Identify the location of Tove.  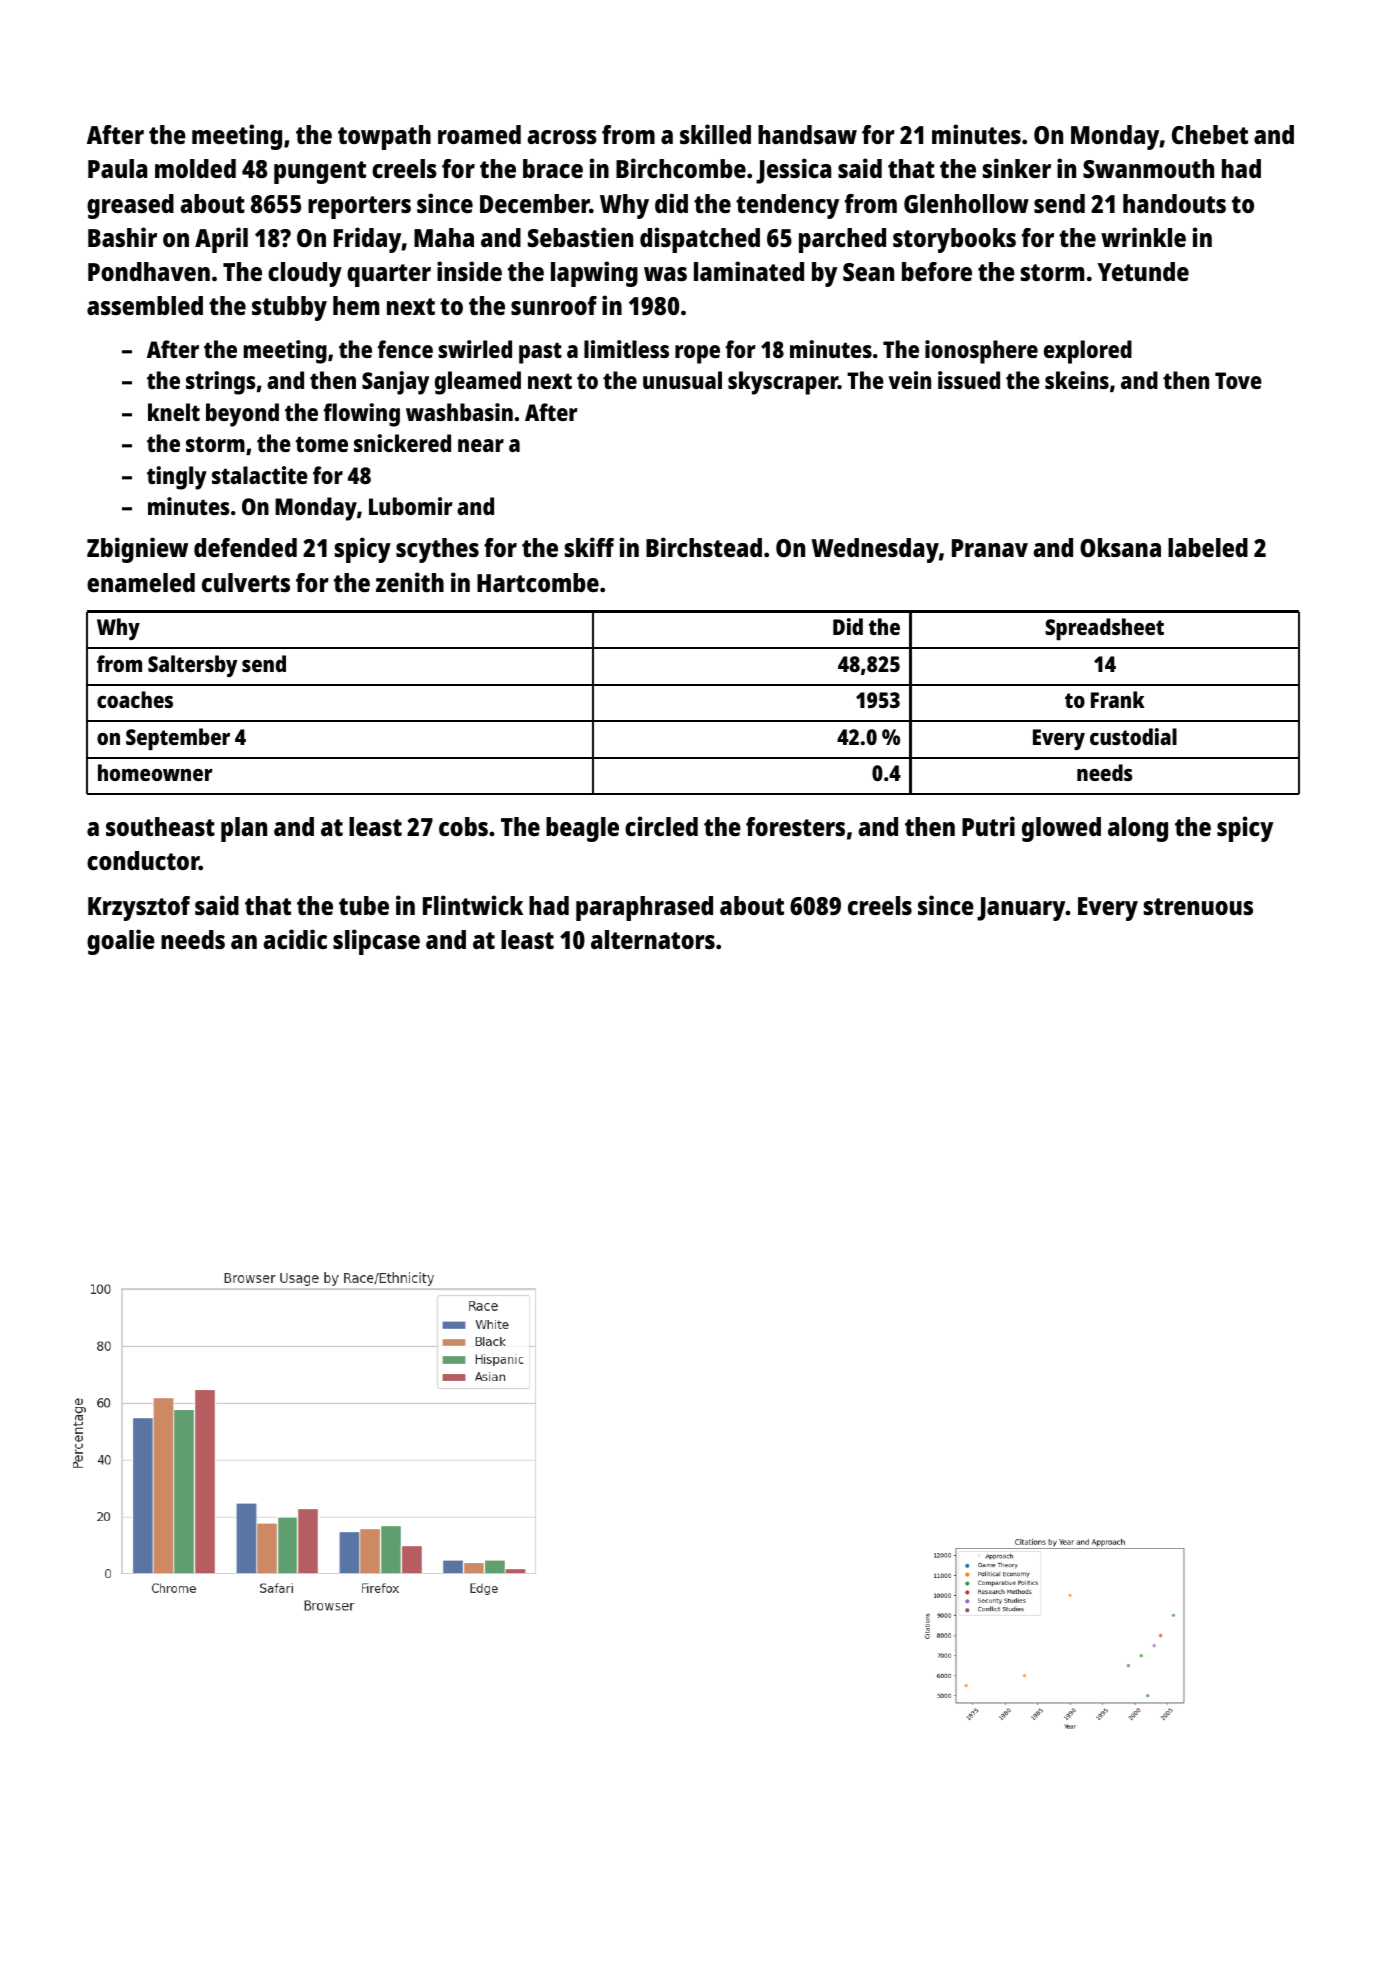
(1238, 380).
